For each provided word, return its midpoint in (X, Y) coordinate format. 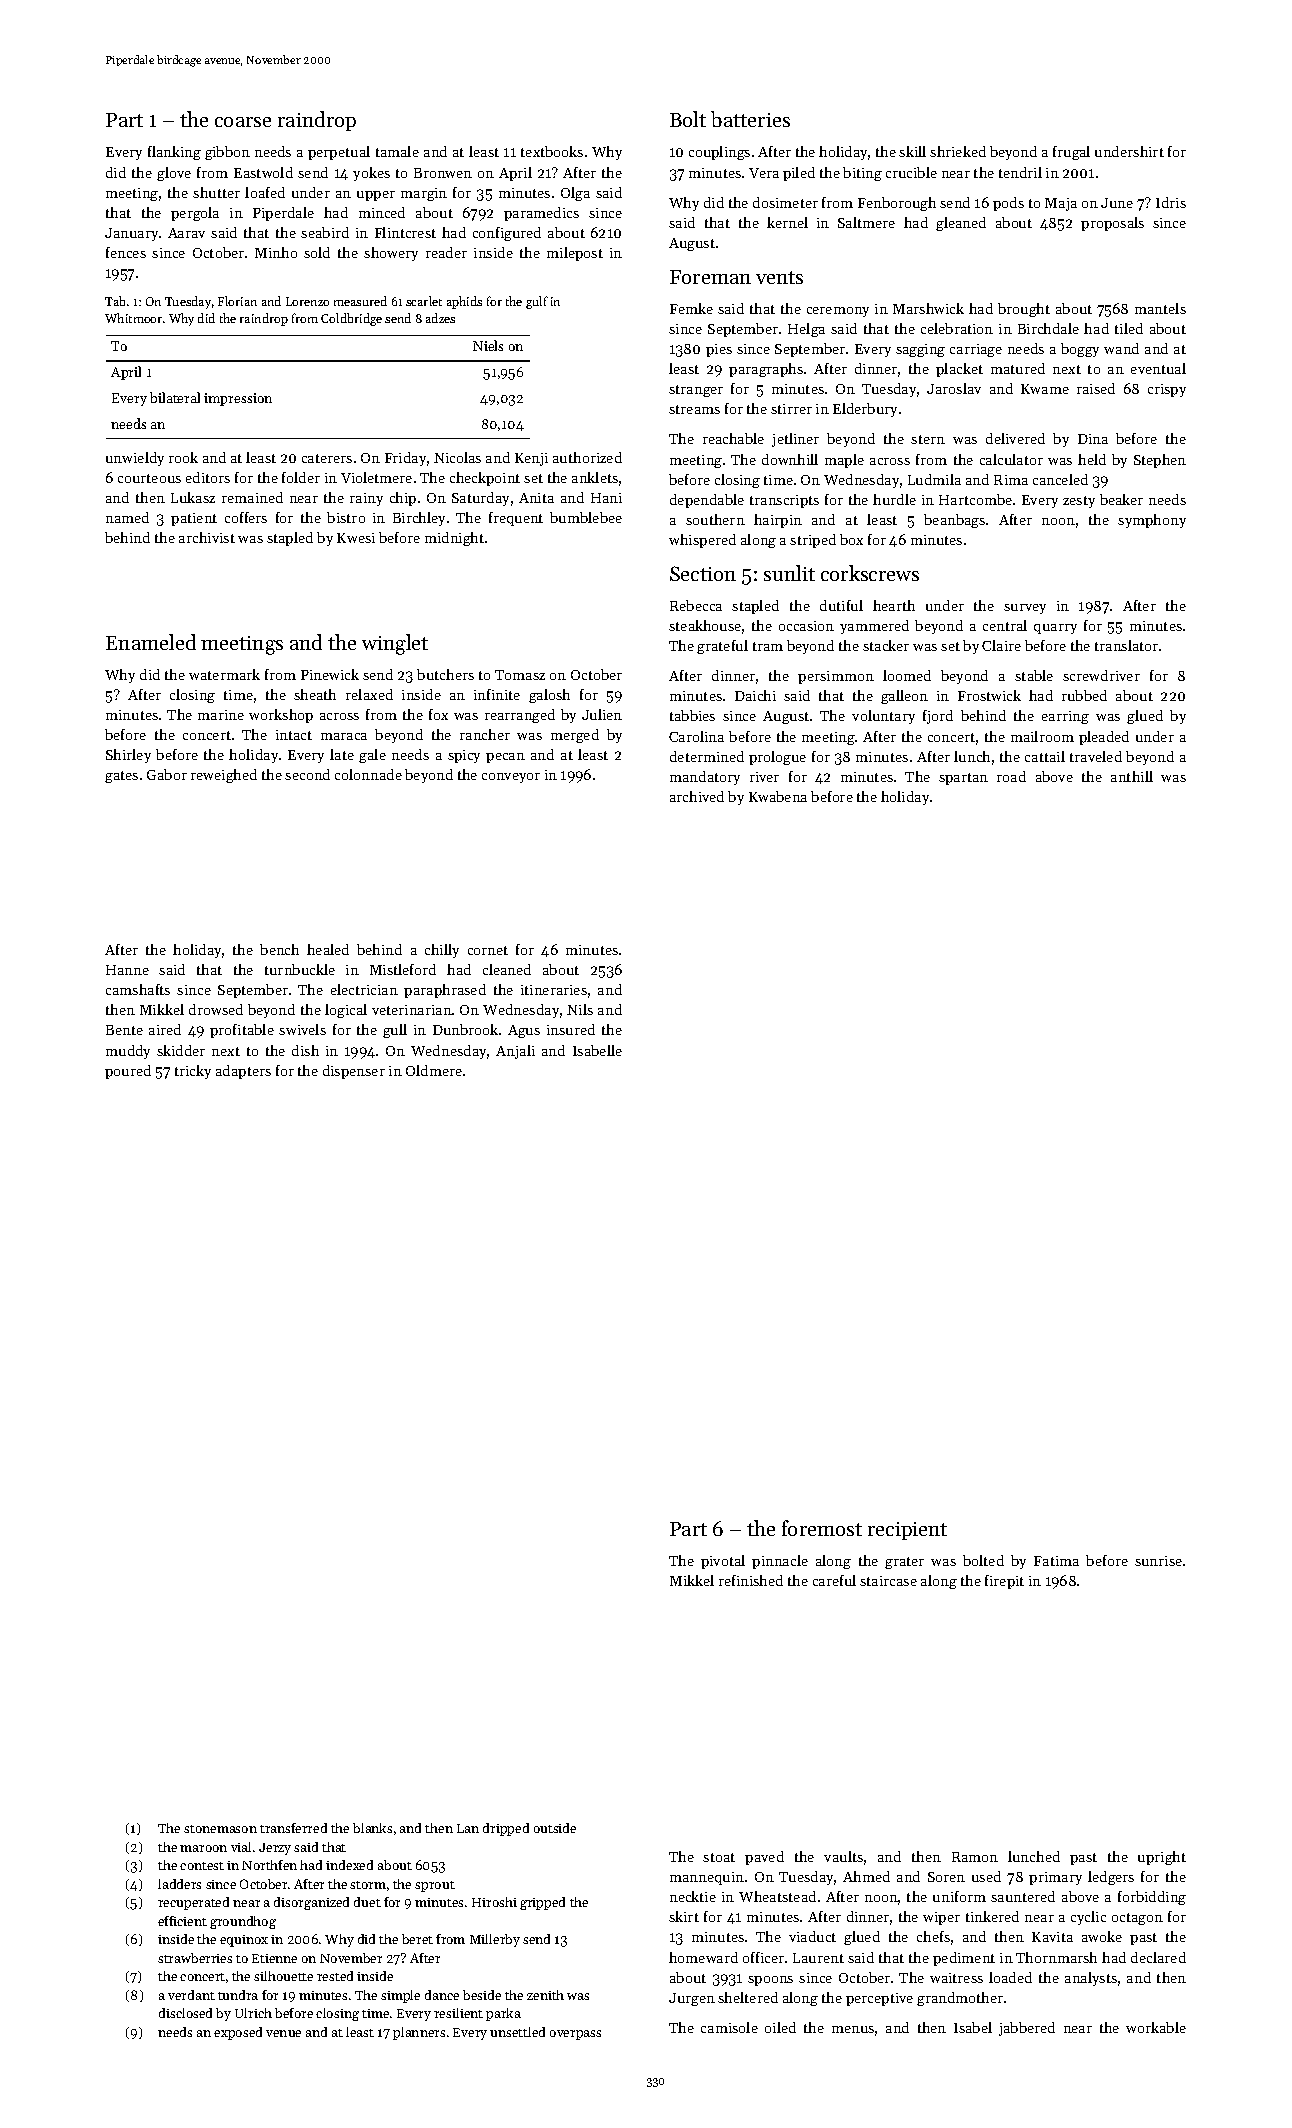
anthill (1132, 776)
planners (419, 2033)
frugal (1071, 153)
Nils (580, 1009)
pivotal (723, 1562)
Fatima (1056, 1561)
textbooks (552, 151)
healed (328, 949)
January (131, 234)
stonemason (220, 1829)
